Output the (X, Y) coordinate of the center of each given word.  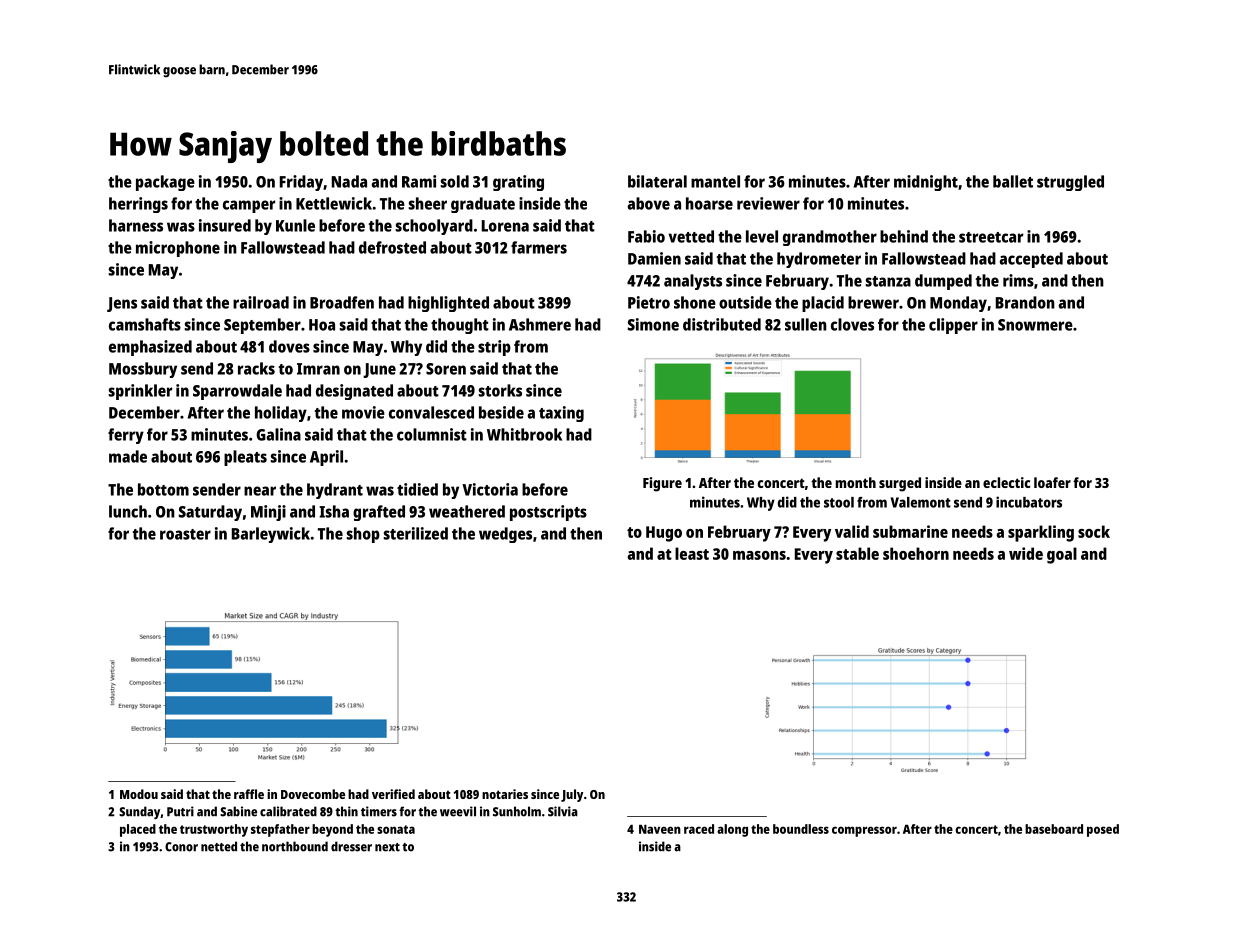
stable (857, 553)
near (260, 491)
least (692, 553)
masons (759, 555)
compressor (864, 831)
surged (900, 484)
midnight (926, 183)
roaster (185, 534)
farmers (539, 247)
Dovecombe (313, 794)
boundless (801, 829)
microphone (178, 249)
